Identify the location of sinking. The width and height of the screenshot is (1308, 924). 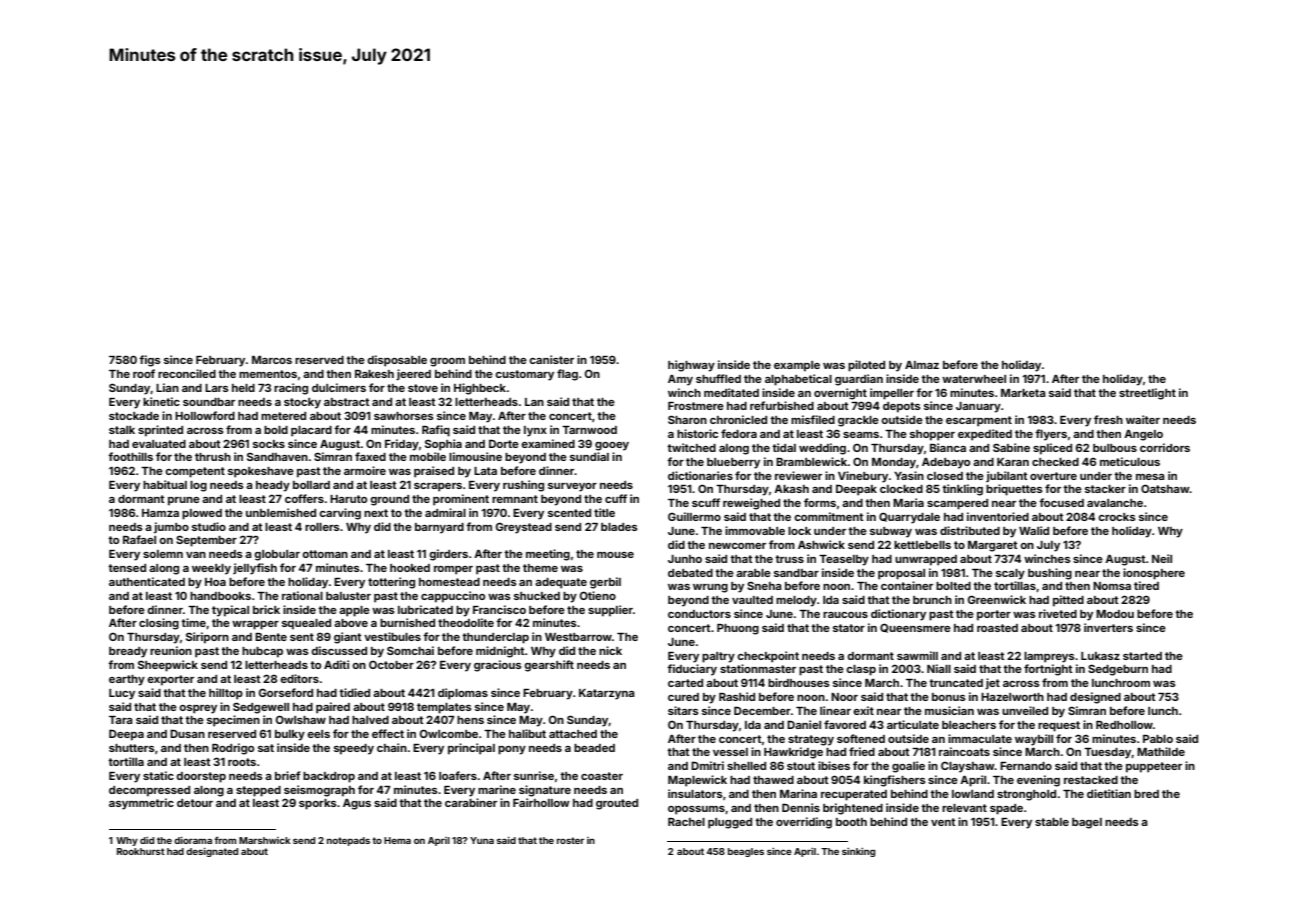
(858, 852).
